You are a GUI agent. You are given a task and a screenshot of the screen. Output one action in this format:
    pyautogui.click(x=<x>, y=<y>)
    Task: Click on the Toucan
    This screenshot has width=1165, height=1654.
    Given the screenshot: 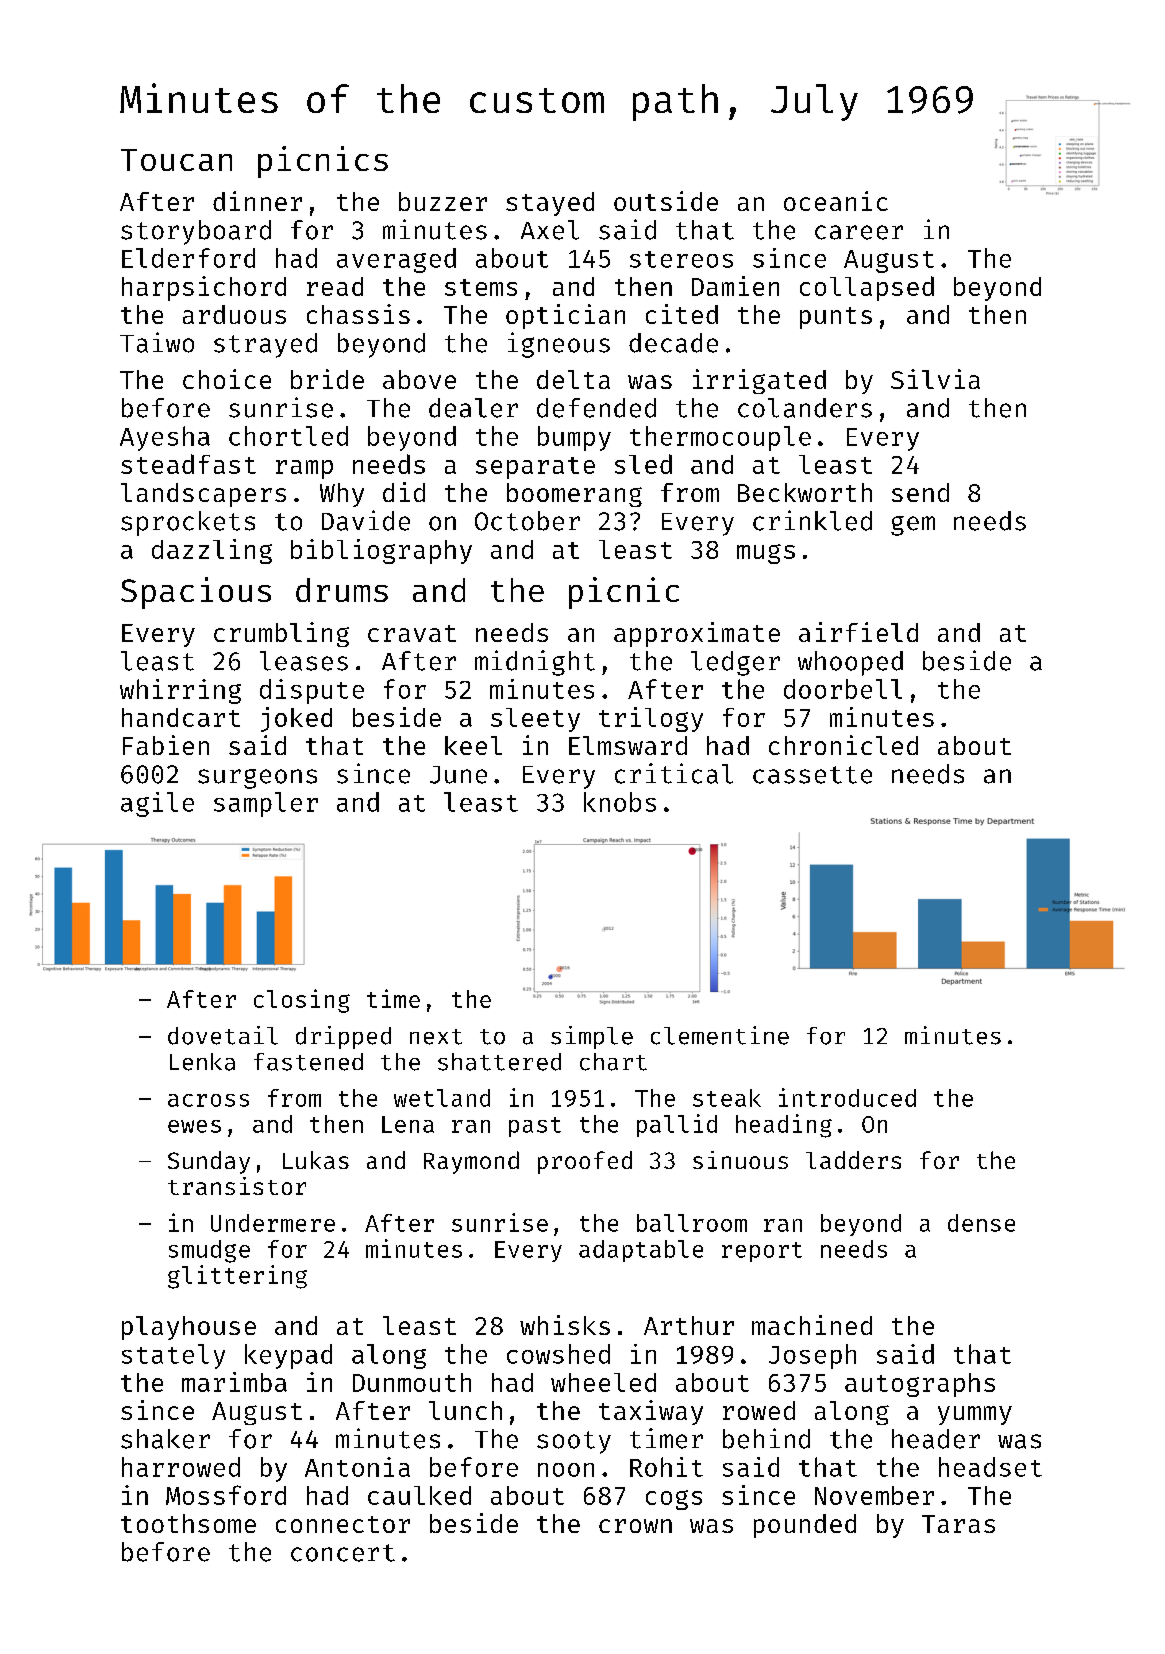 What is the action you would take?
    pyautogui.click(x=176, y=160)
